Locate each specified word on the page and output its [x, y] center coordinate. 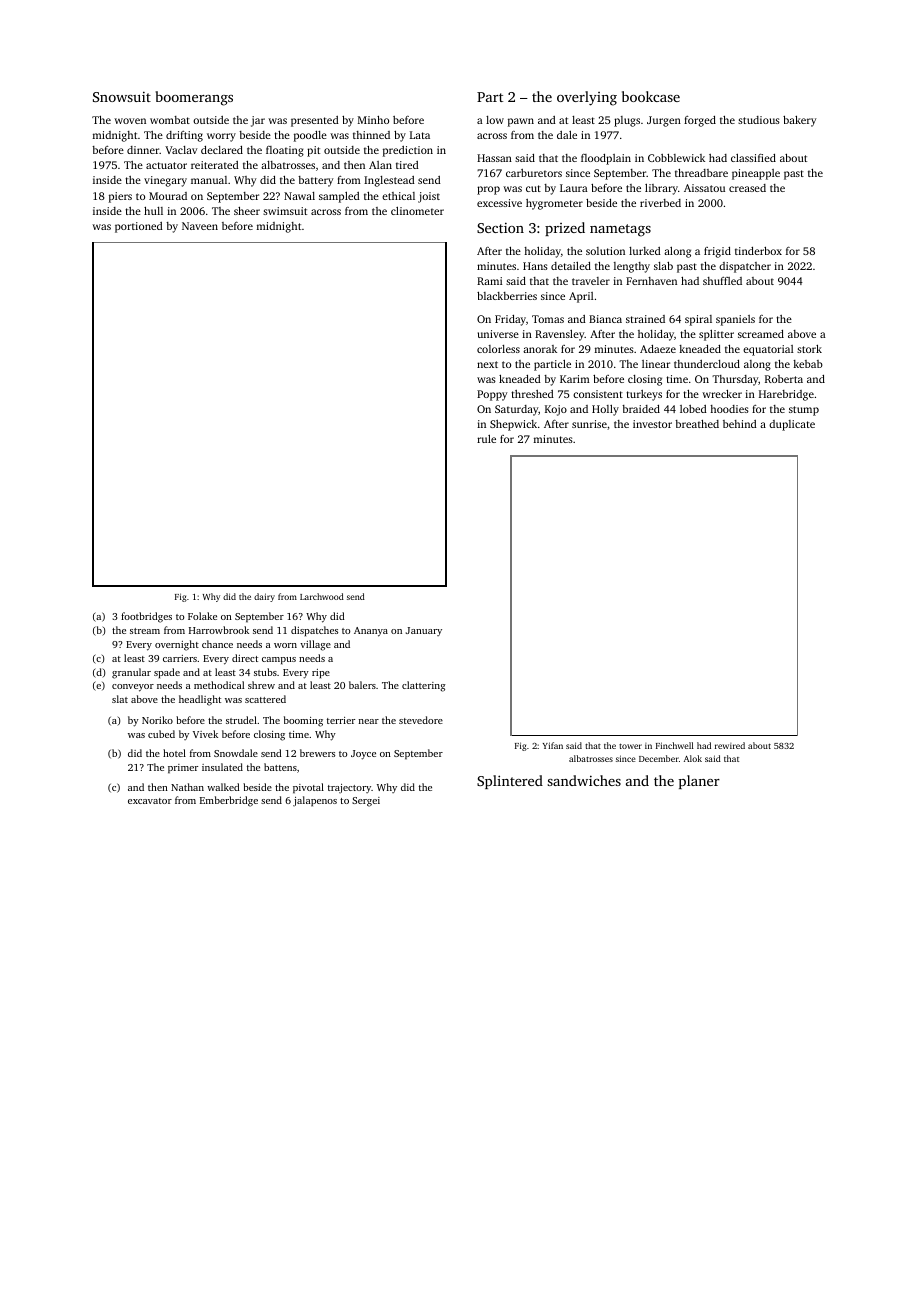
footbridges [146, 617]
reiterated [215, 165]
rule [486, 439]
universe [498, 334]
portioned [139, 227]
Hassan [494, 158]
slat [120, 699]
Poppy [492, 395]
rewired [730, 745]
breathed [697, 424]
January [424, 631]
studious [759, 120]
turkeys [644, 395]
